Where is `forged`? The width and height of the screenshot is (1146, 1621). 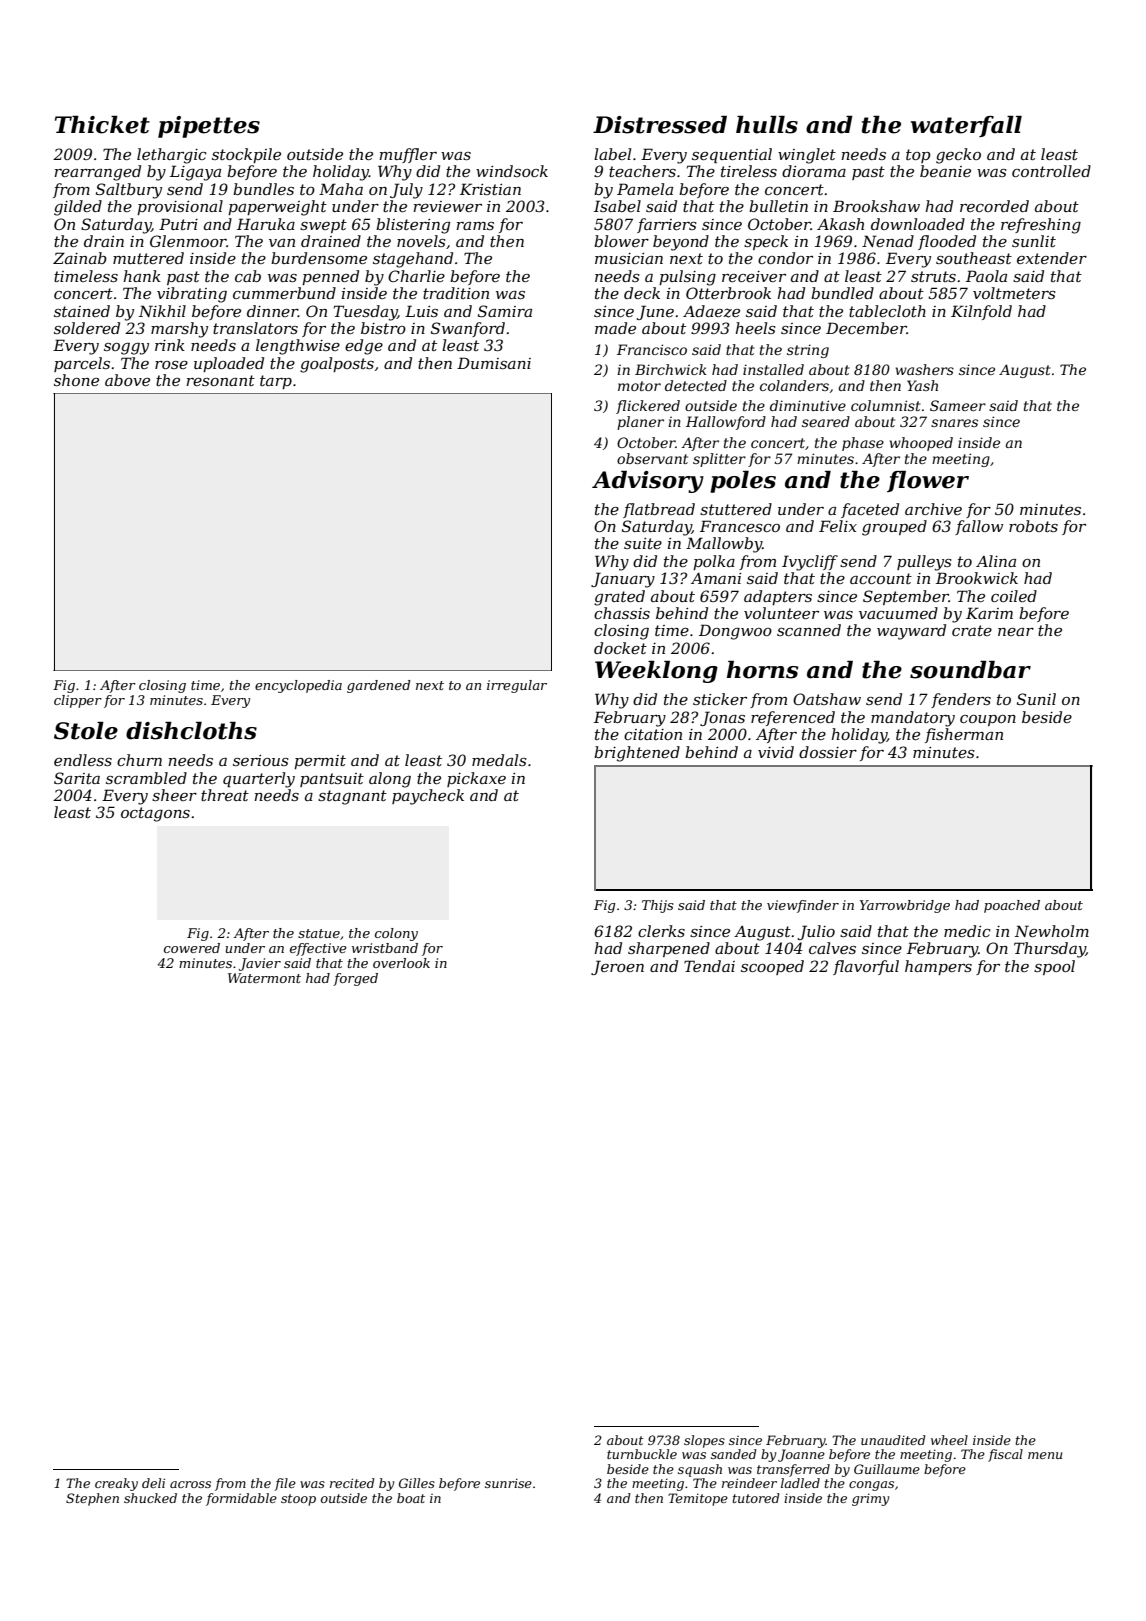 forged is located at coordinates (355, 979).
